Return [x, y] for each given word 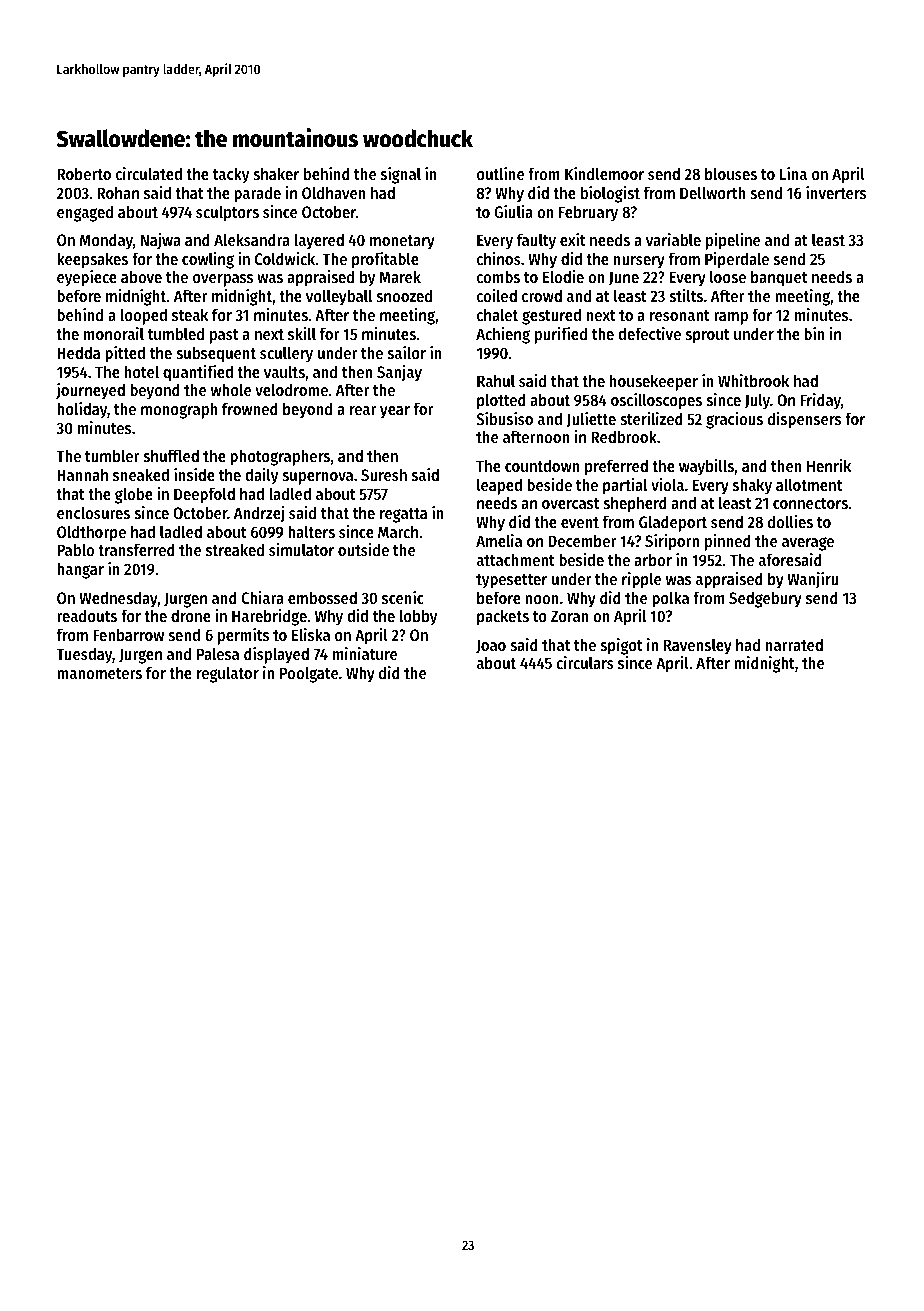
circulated [149, 173]
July [757, 401]
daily [261, 476]
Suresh [384, 474]
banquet [779, 278]
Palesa [218, 653]
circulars [585, 662]
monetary [402, 242]
